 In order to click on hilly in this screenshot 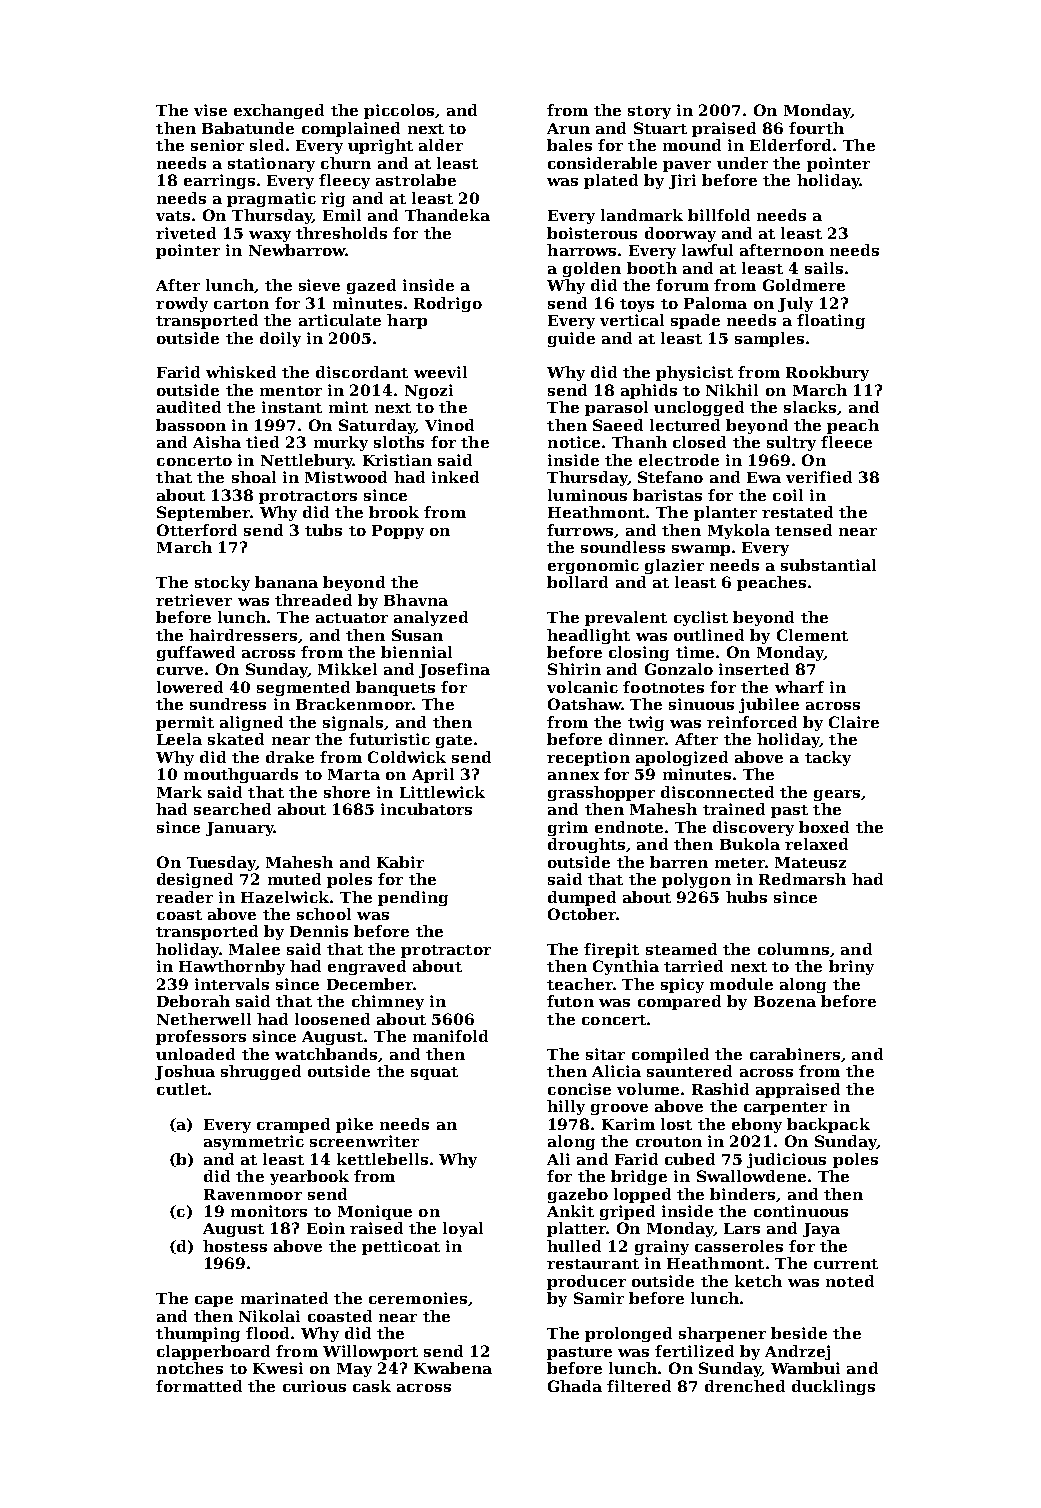, I will do `click(566, 1107)`.
